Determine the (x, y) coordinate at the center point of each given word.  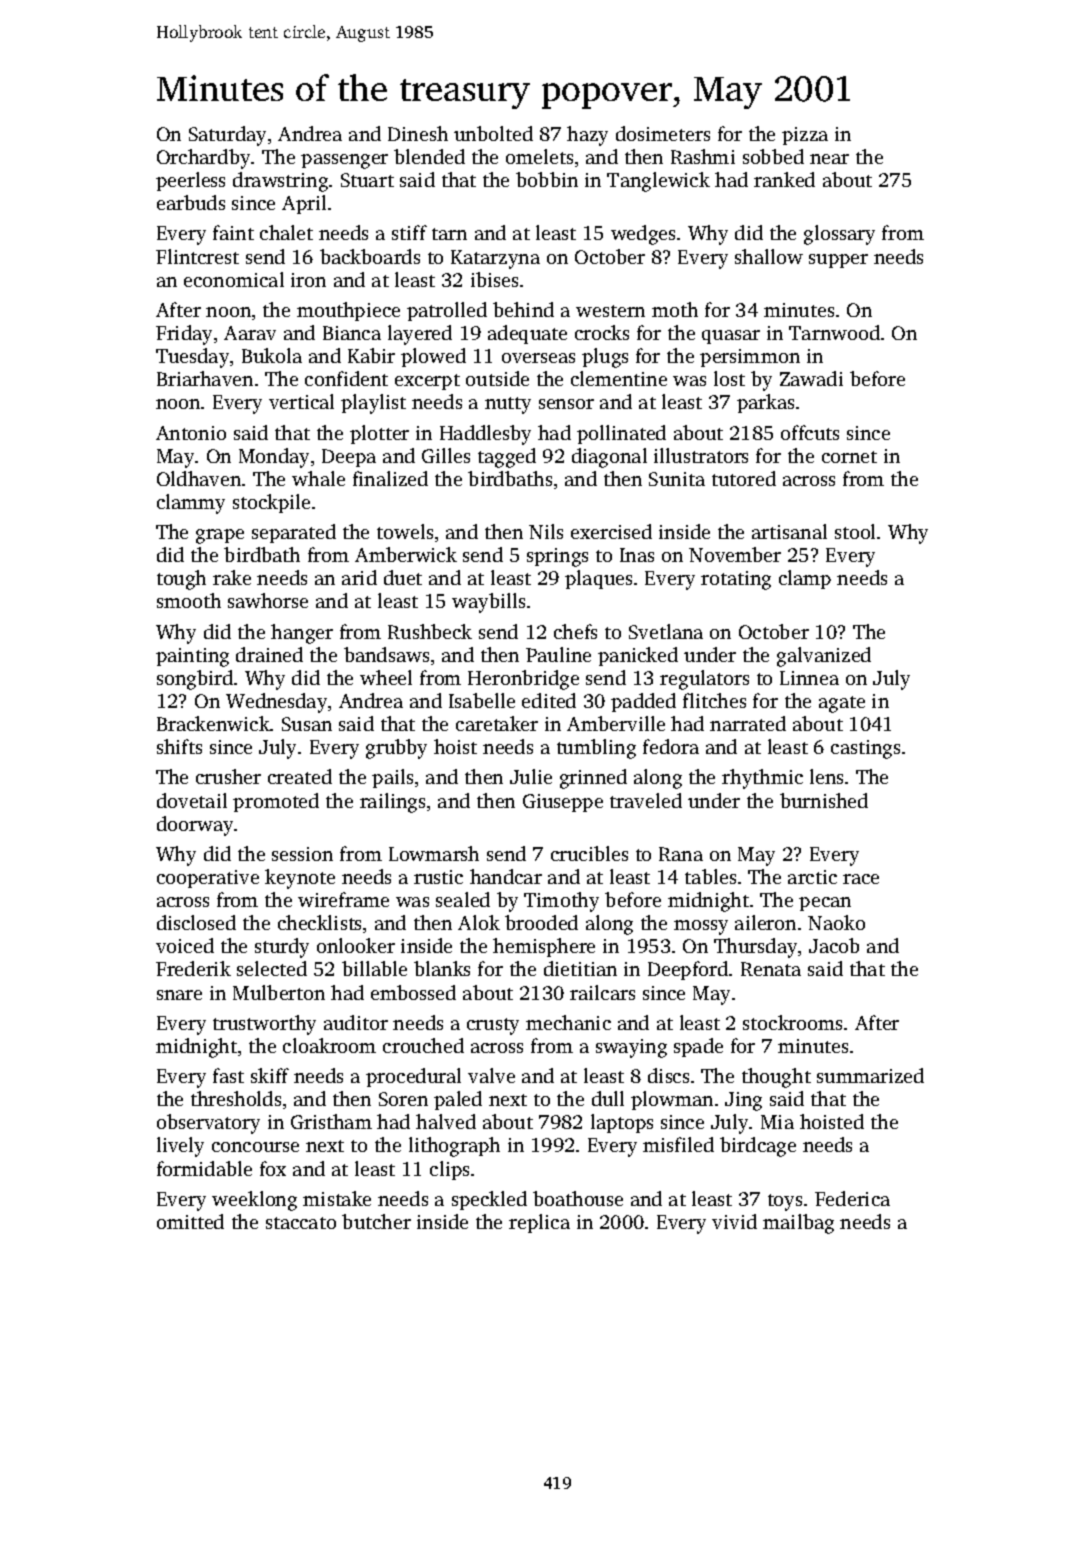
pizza (805, 136)
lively (180, 1147)
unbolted (493, 133)
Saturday (227, 136)
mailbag (798, 1224)
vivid (734, 1221)
